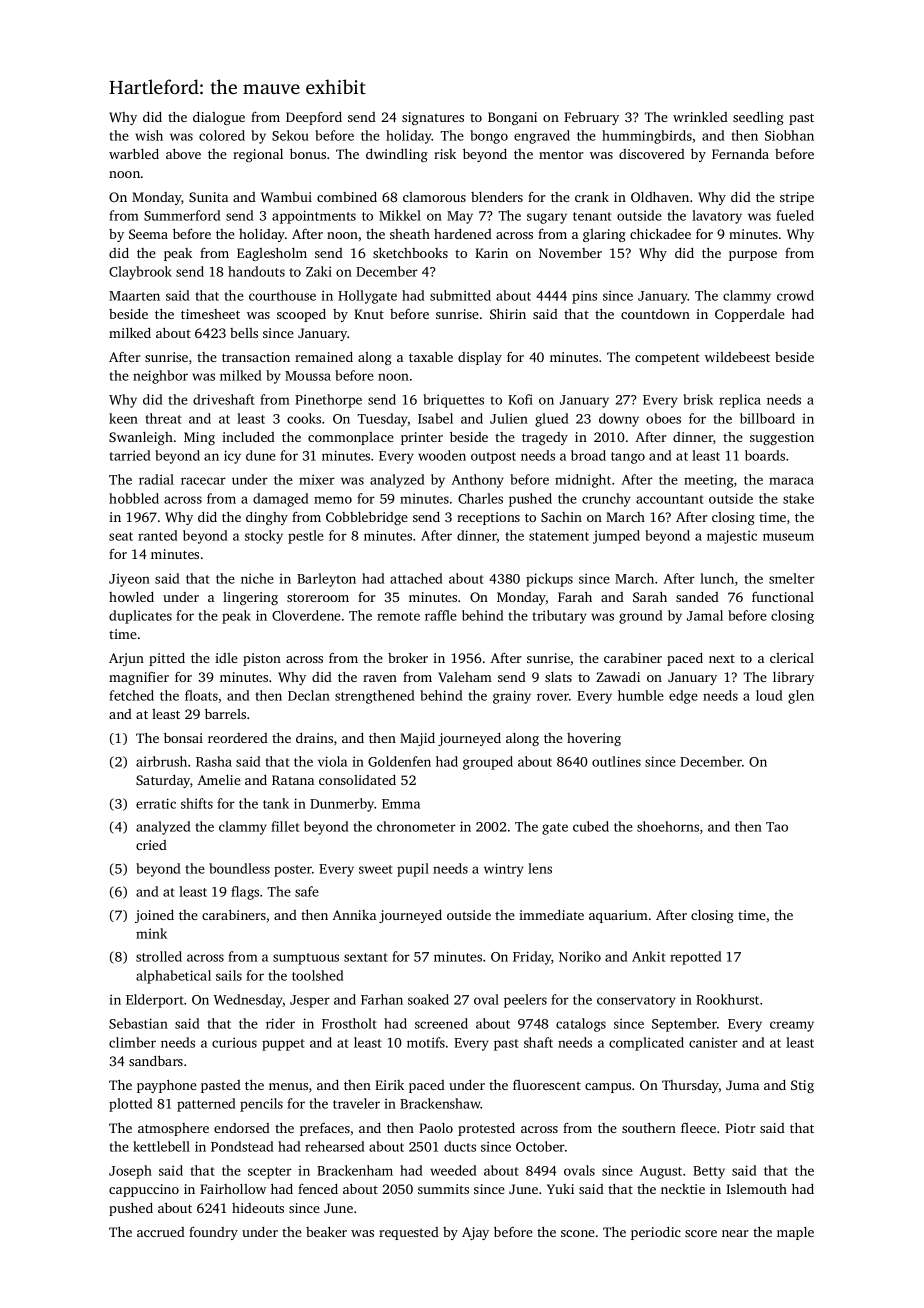 The width and height of the image is (924, 1308). I want to click on near, so click(735, 1233).
